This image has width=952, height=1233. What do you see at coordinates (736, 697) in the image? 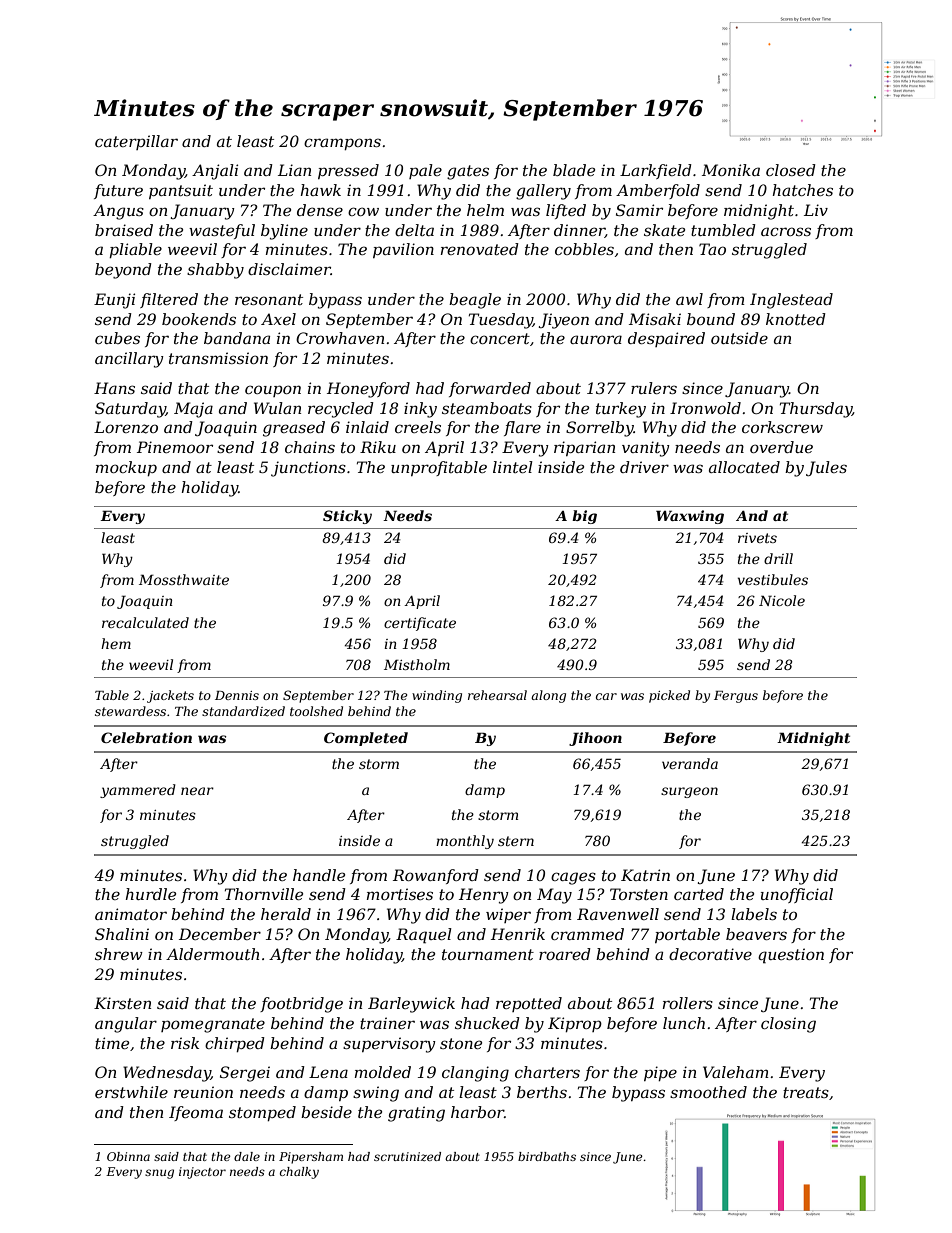
I see `Fergus` at bounding box center [736, 697].
